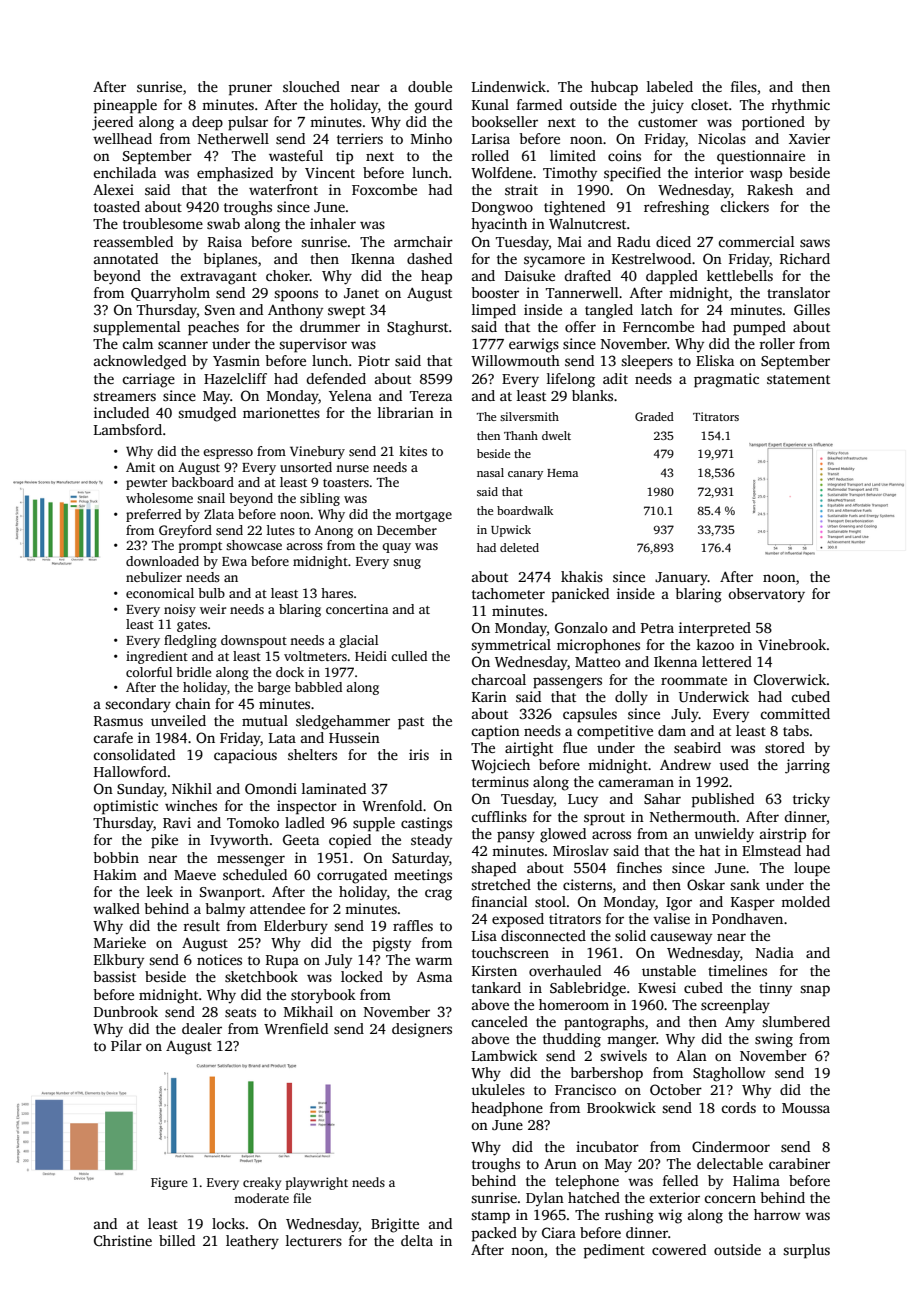  What do you see at coordinates (350, 395) in the document?
I see `Yelena` at bounding box center [350, 395].
